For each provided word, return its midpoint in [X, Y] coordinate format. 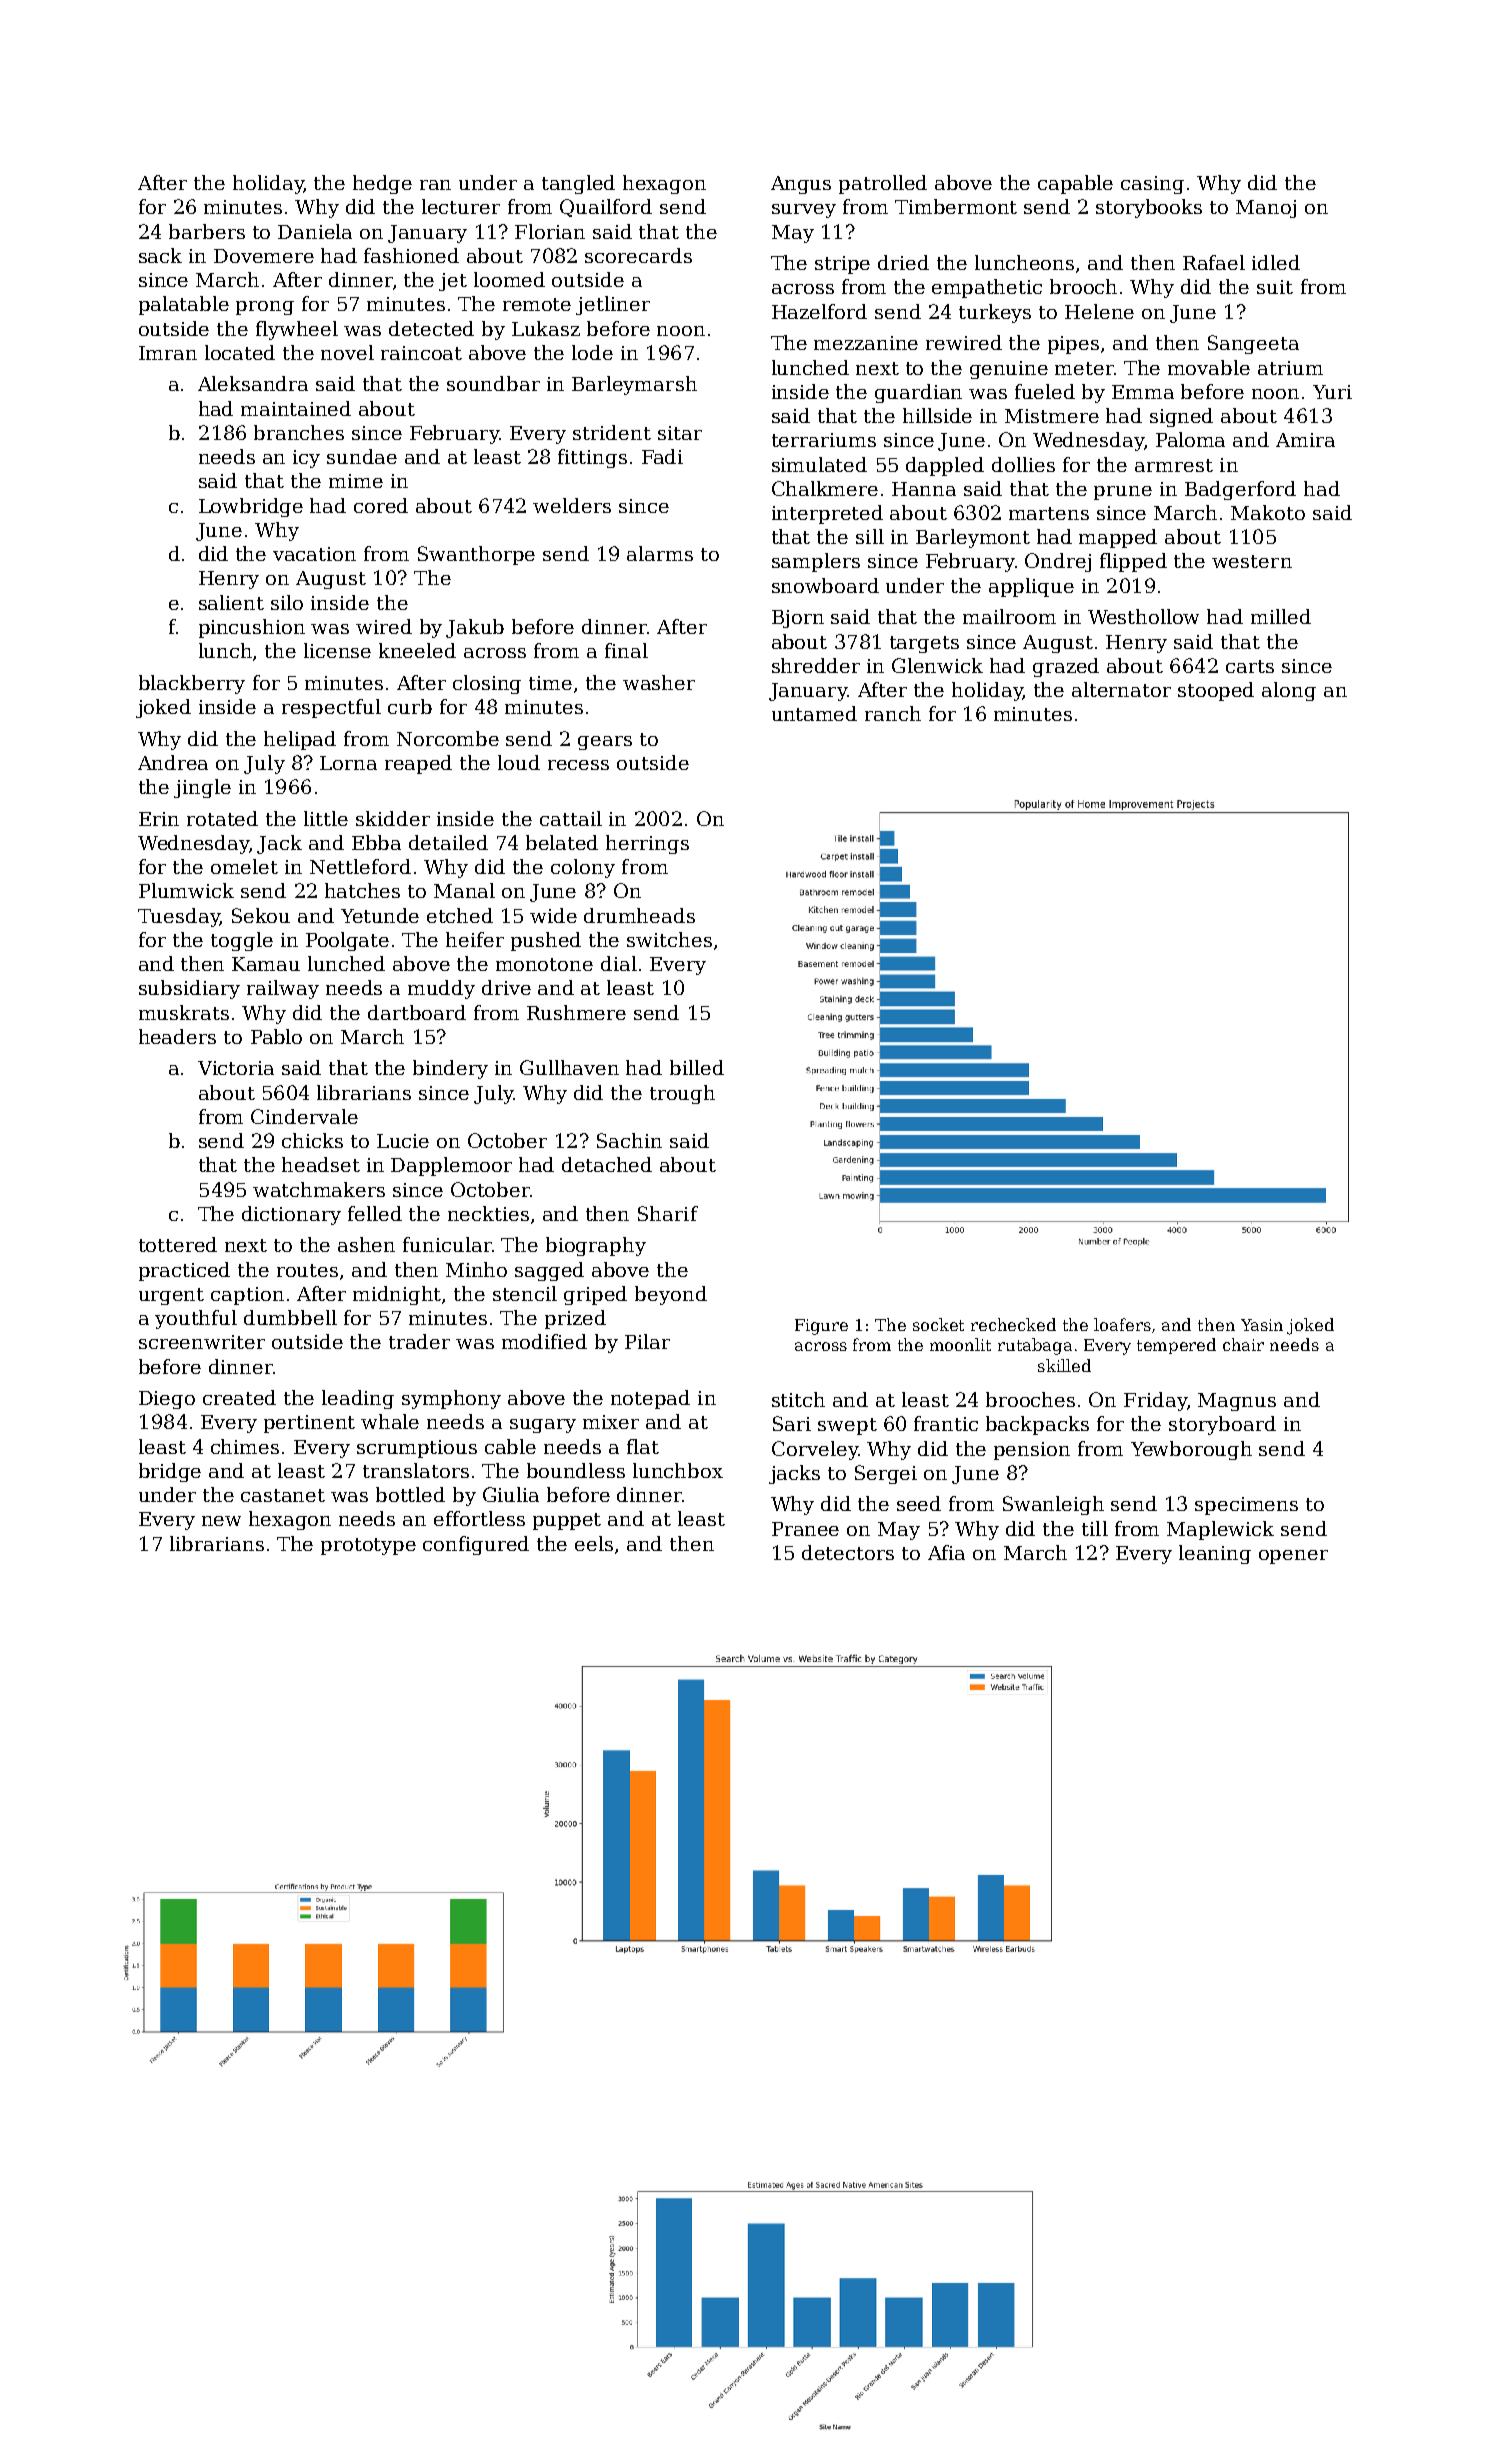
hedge [382, 184]
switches [669, 939]
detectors [848, 1552]
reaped [418, 764]
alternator [1121, 689]
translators [416, 1470]
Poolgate [347, 941]
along [1289, 691]
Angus [801, 185]
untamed [814, 713]
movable [1209, 367]
